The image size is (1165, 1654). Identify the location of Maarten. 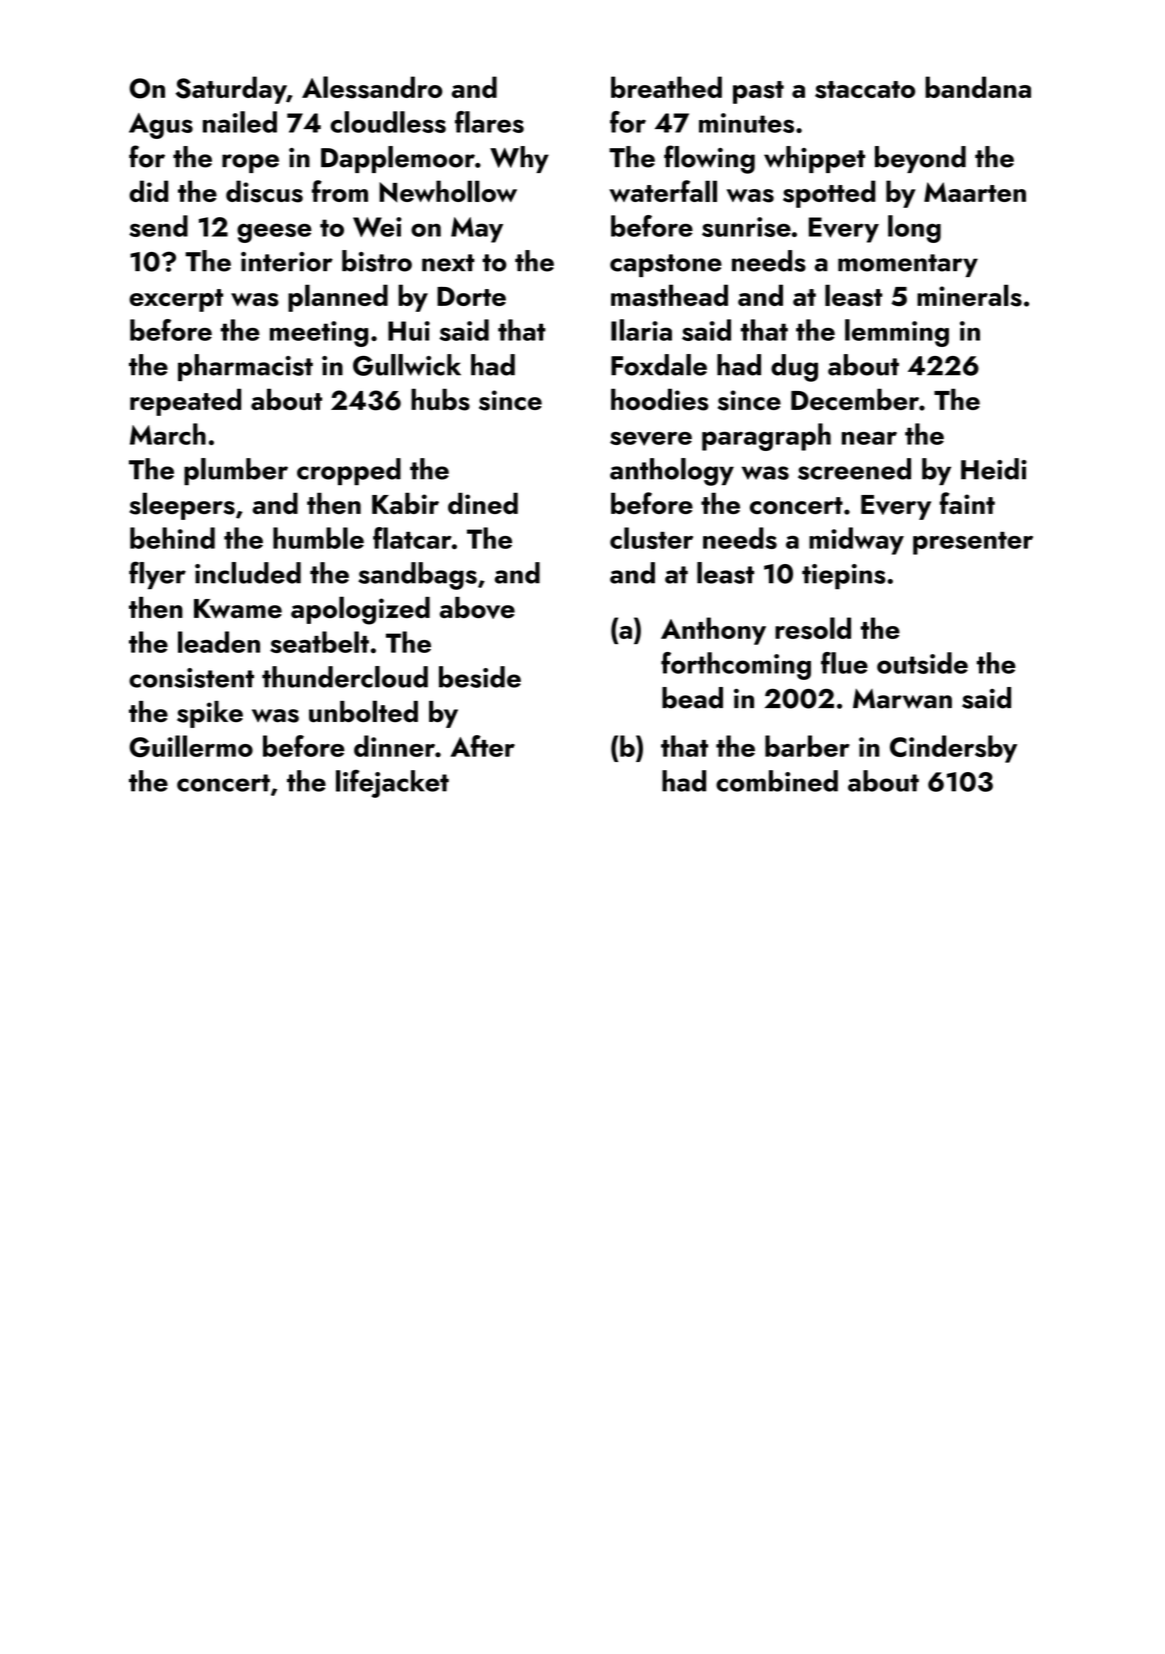
(975, 192).
